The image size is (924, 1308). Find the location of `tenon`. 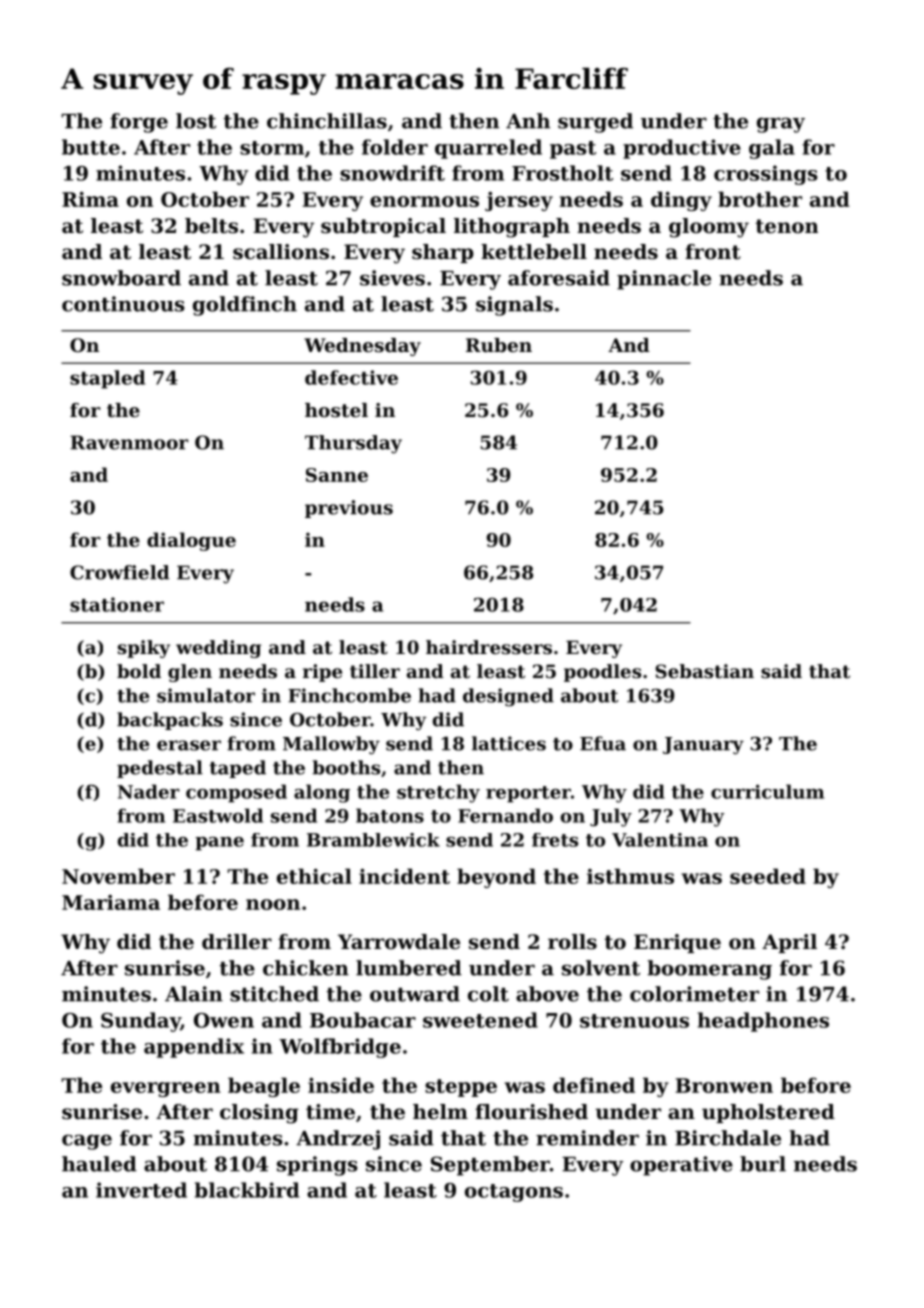

tenon is located at coordinates (786, 226).
